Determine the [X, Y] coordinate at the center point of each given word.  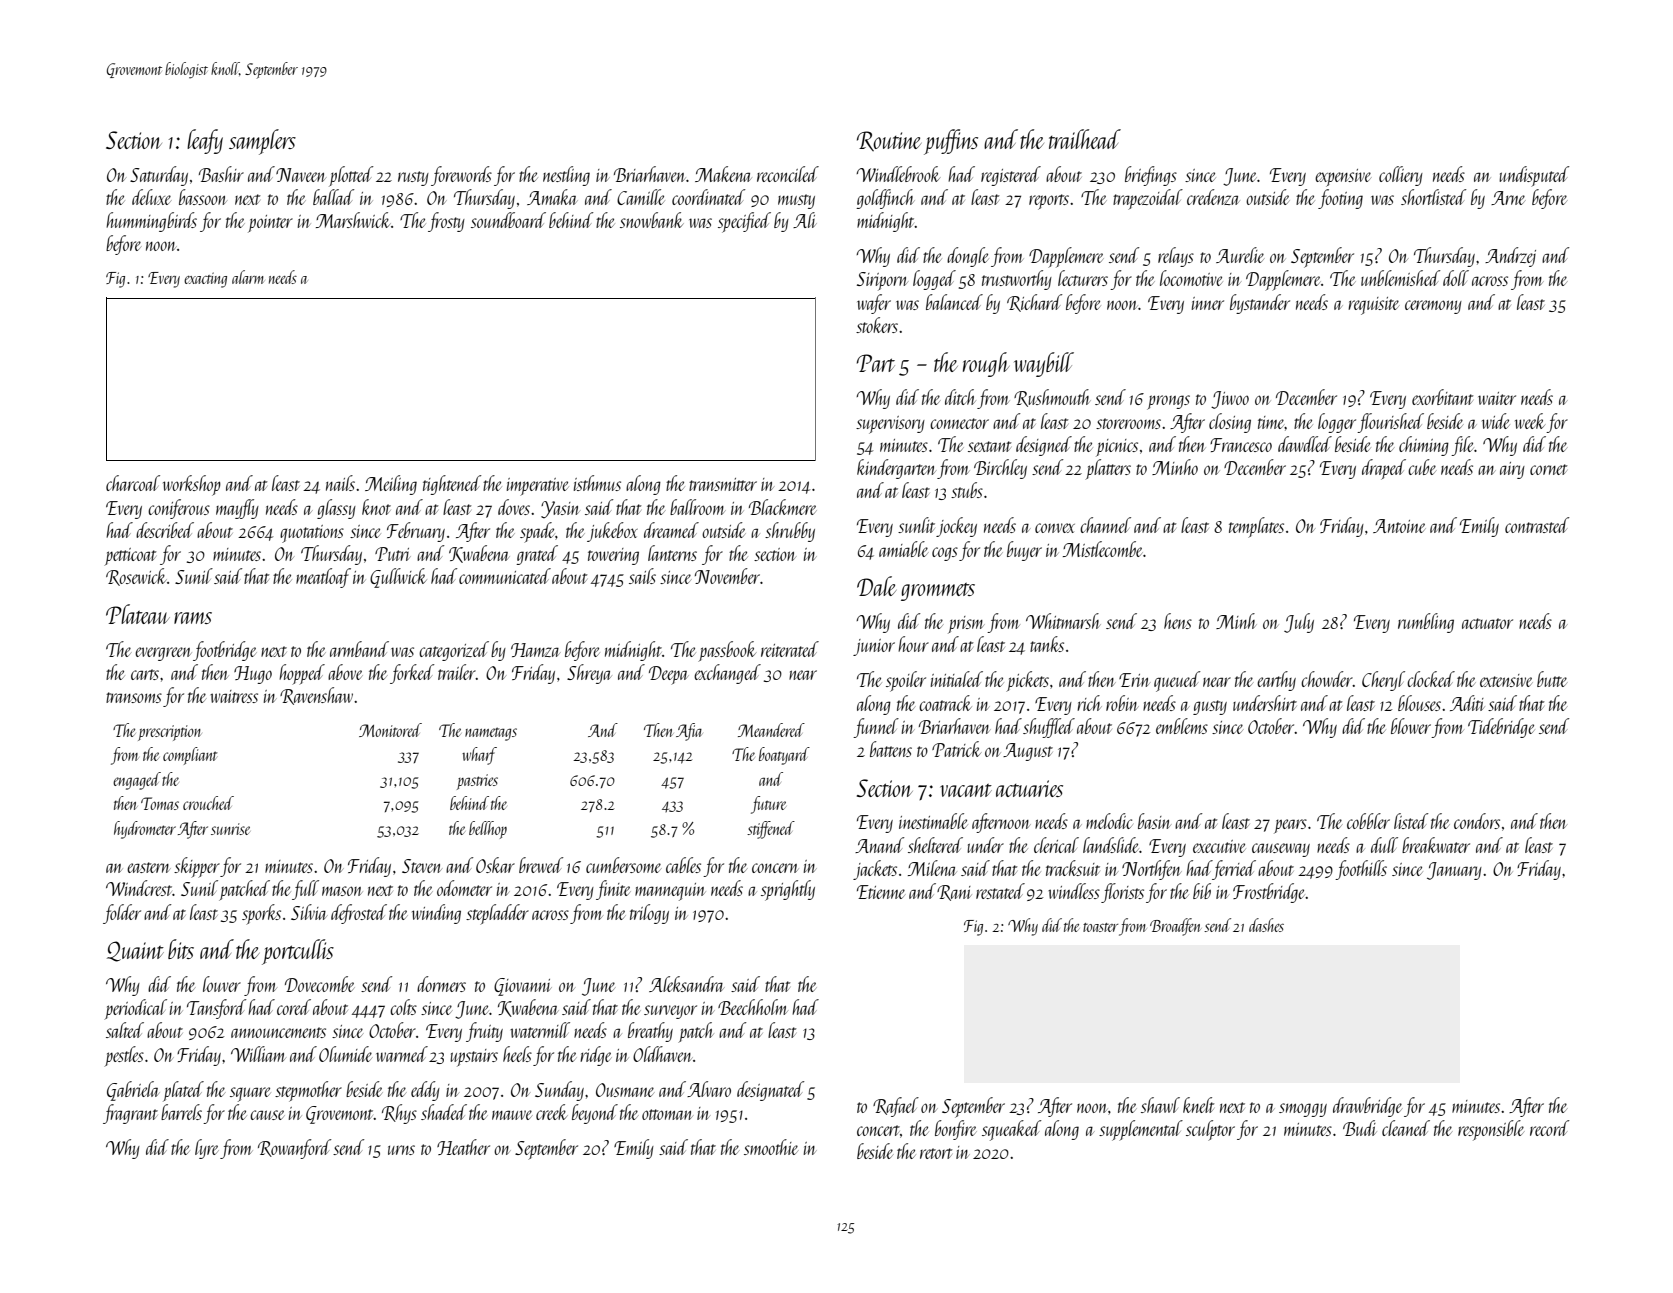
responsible [1491, 1130]
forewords [461, 176]
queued [1177, 681]
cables [683, 865]
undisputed [1534, 176]
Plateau [138, 614]
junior [874, 647]
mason [342, 891]
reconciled [788, 174]
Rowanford [294, 1149]
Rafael [896, 1107]
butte [1552, 679]
